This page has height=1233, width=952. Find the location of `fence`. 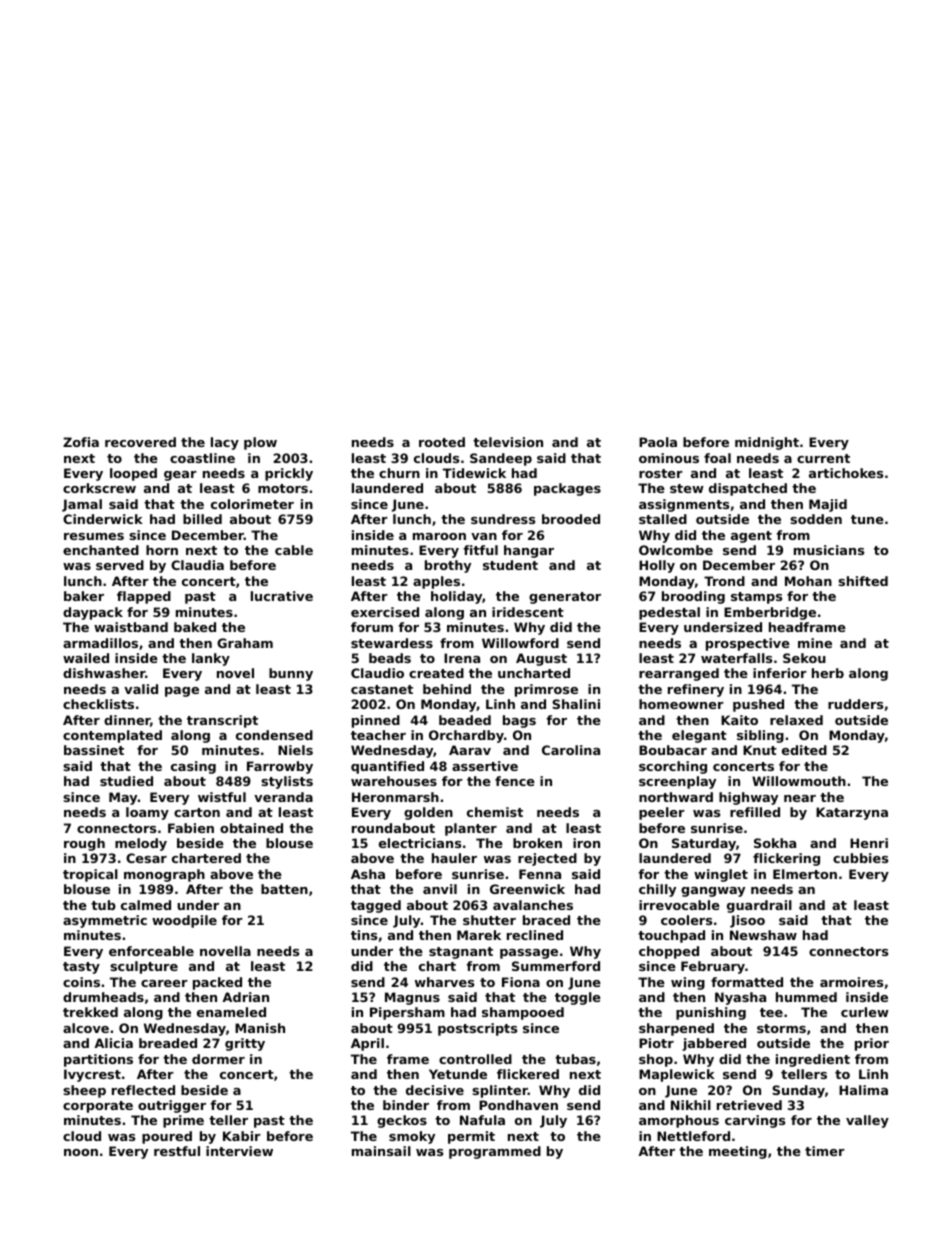

fence is located at coordinates (515, 781).
